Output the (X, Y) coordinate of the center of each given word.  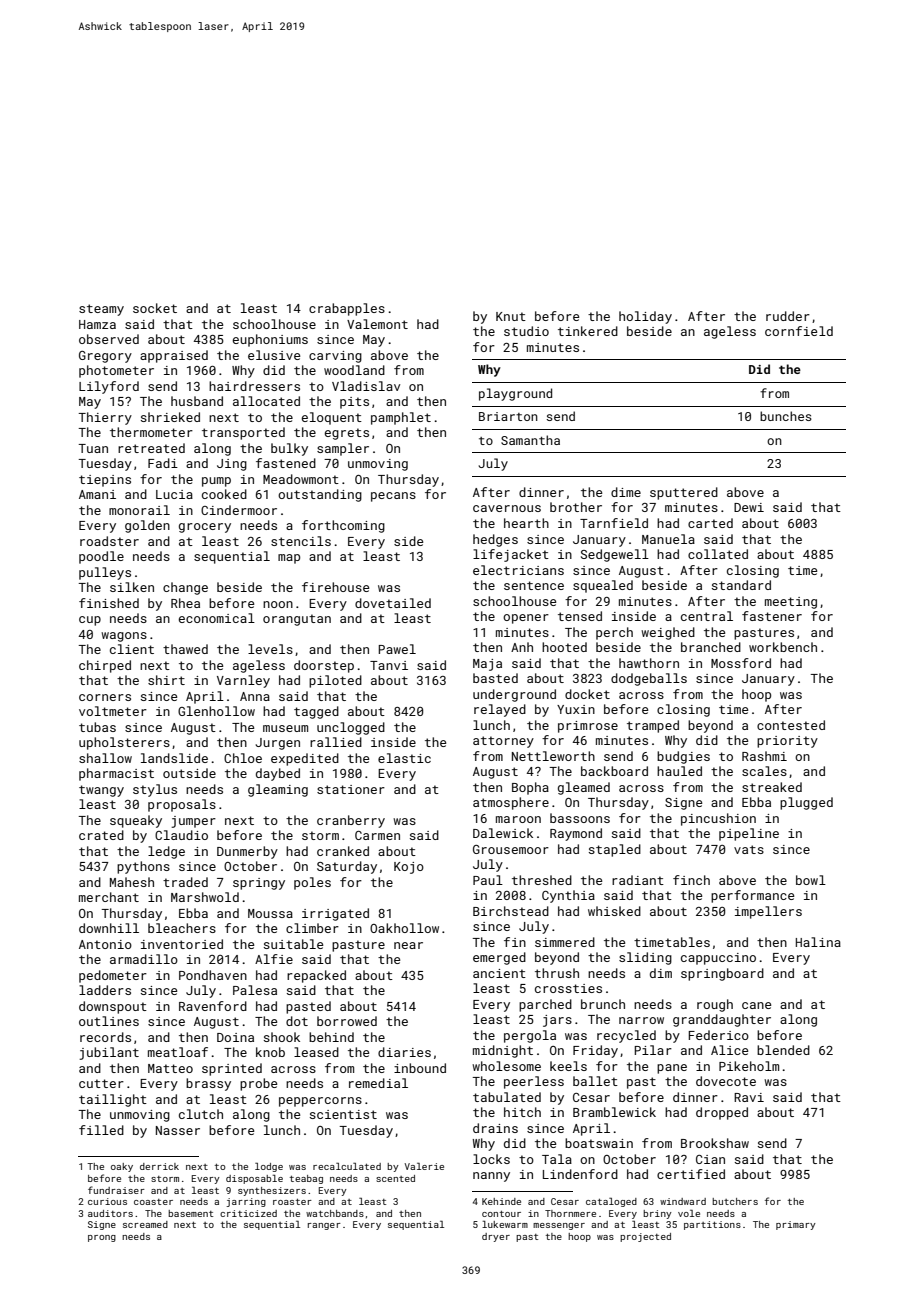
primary (796, 1225)
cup (90, 621)
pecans (393, 497)
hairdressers (254, 386)
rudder (788, 316)
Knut (511, 316)
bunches (786, 416)
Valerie (424, 1166)
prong (102, 1238)
